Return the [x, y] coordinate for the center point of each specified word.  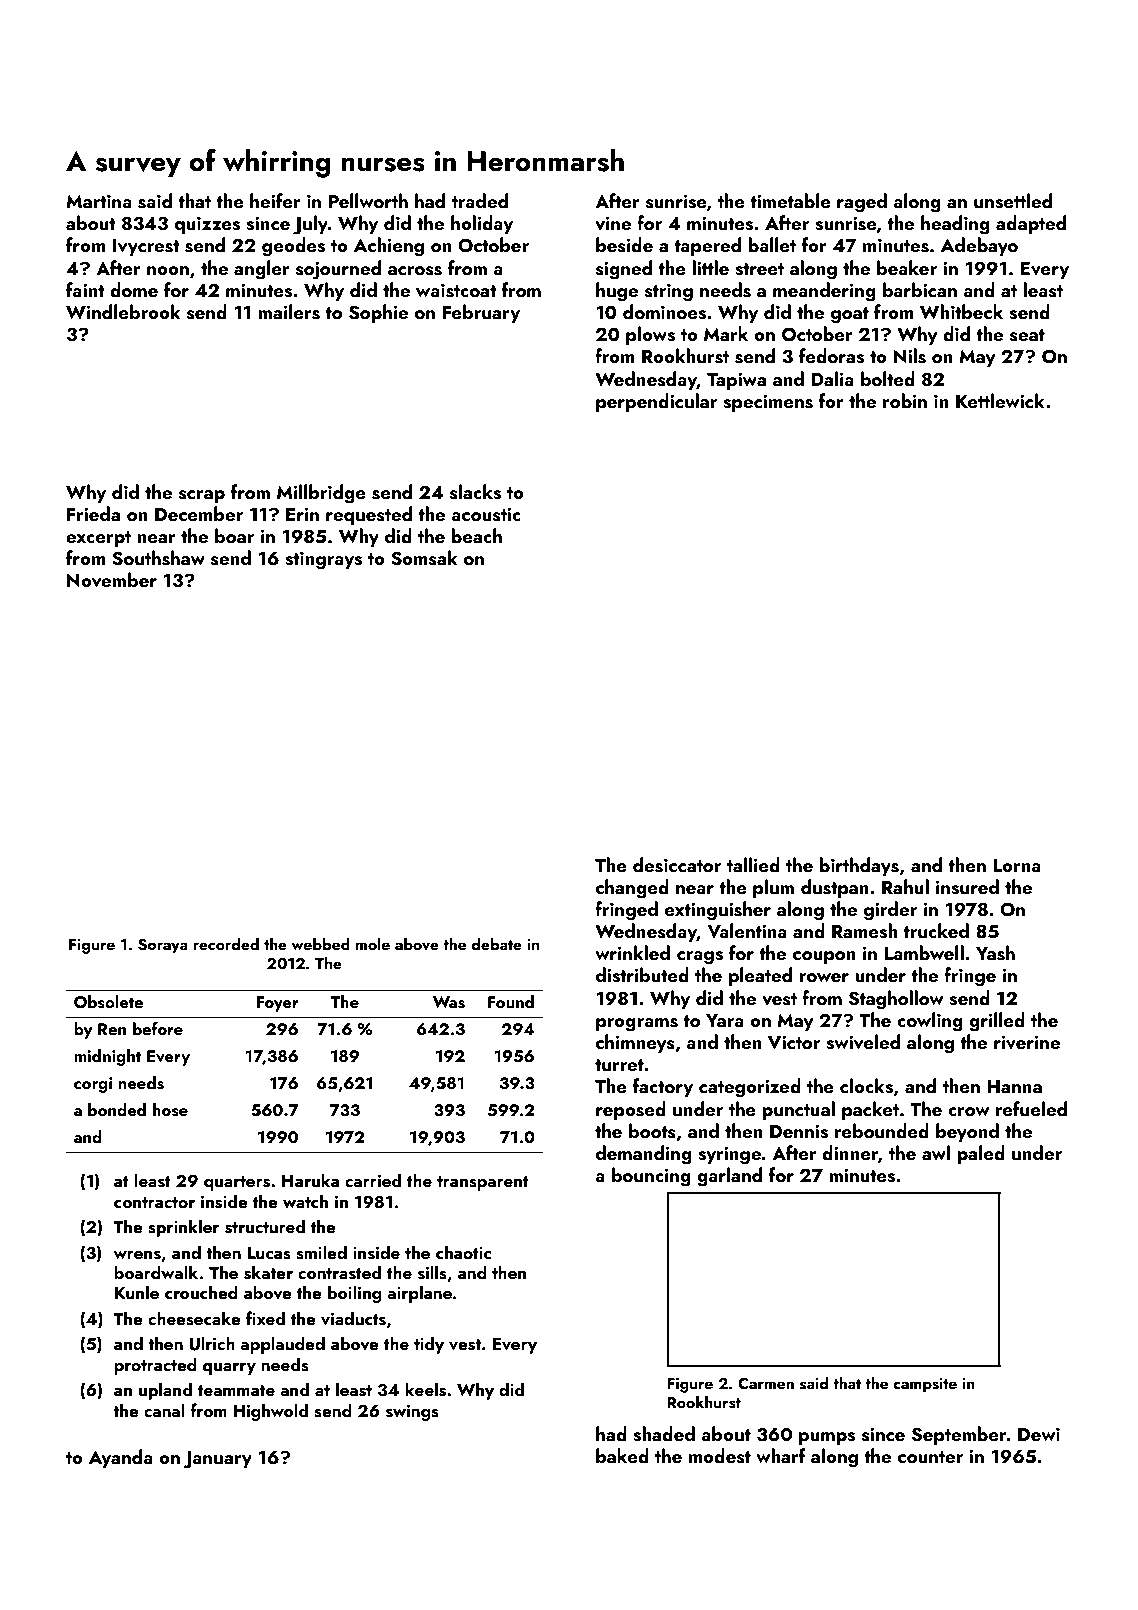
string [669, 293]
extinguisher [718, 911]
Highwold [271, 1412]
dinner [850, 1152]
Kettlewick [1000, 400]
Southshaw [158, 558]
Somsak [424, 558]
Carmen [766, 1384]
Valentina [747, 930]
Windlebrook [123, 311]
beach [476, 535]
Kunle [137, 1292]
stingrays [323, 561]
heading [955, 225]
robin [905, 400]
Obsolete [108, 1002]
